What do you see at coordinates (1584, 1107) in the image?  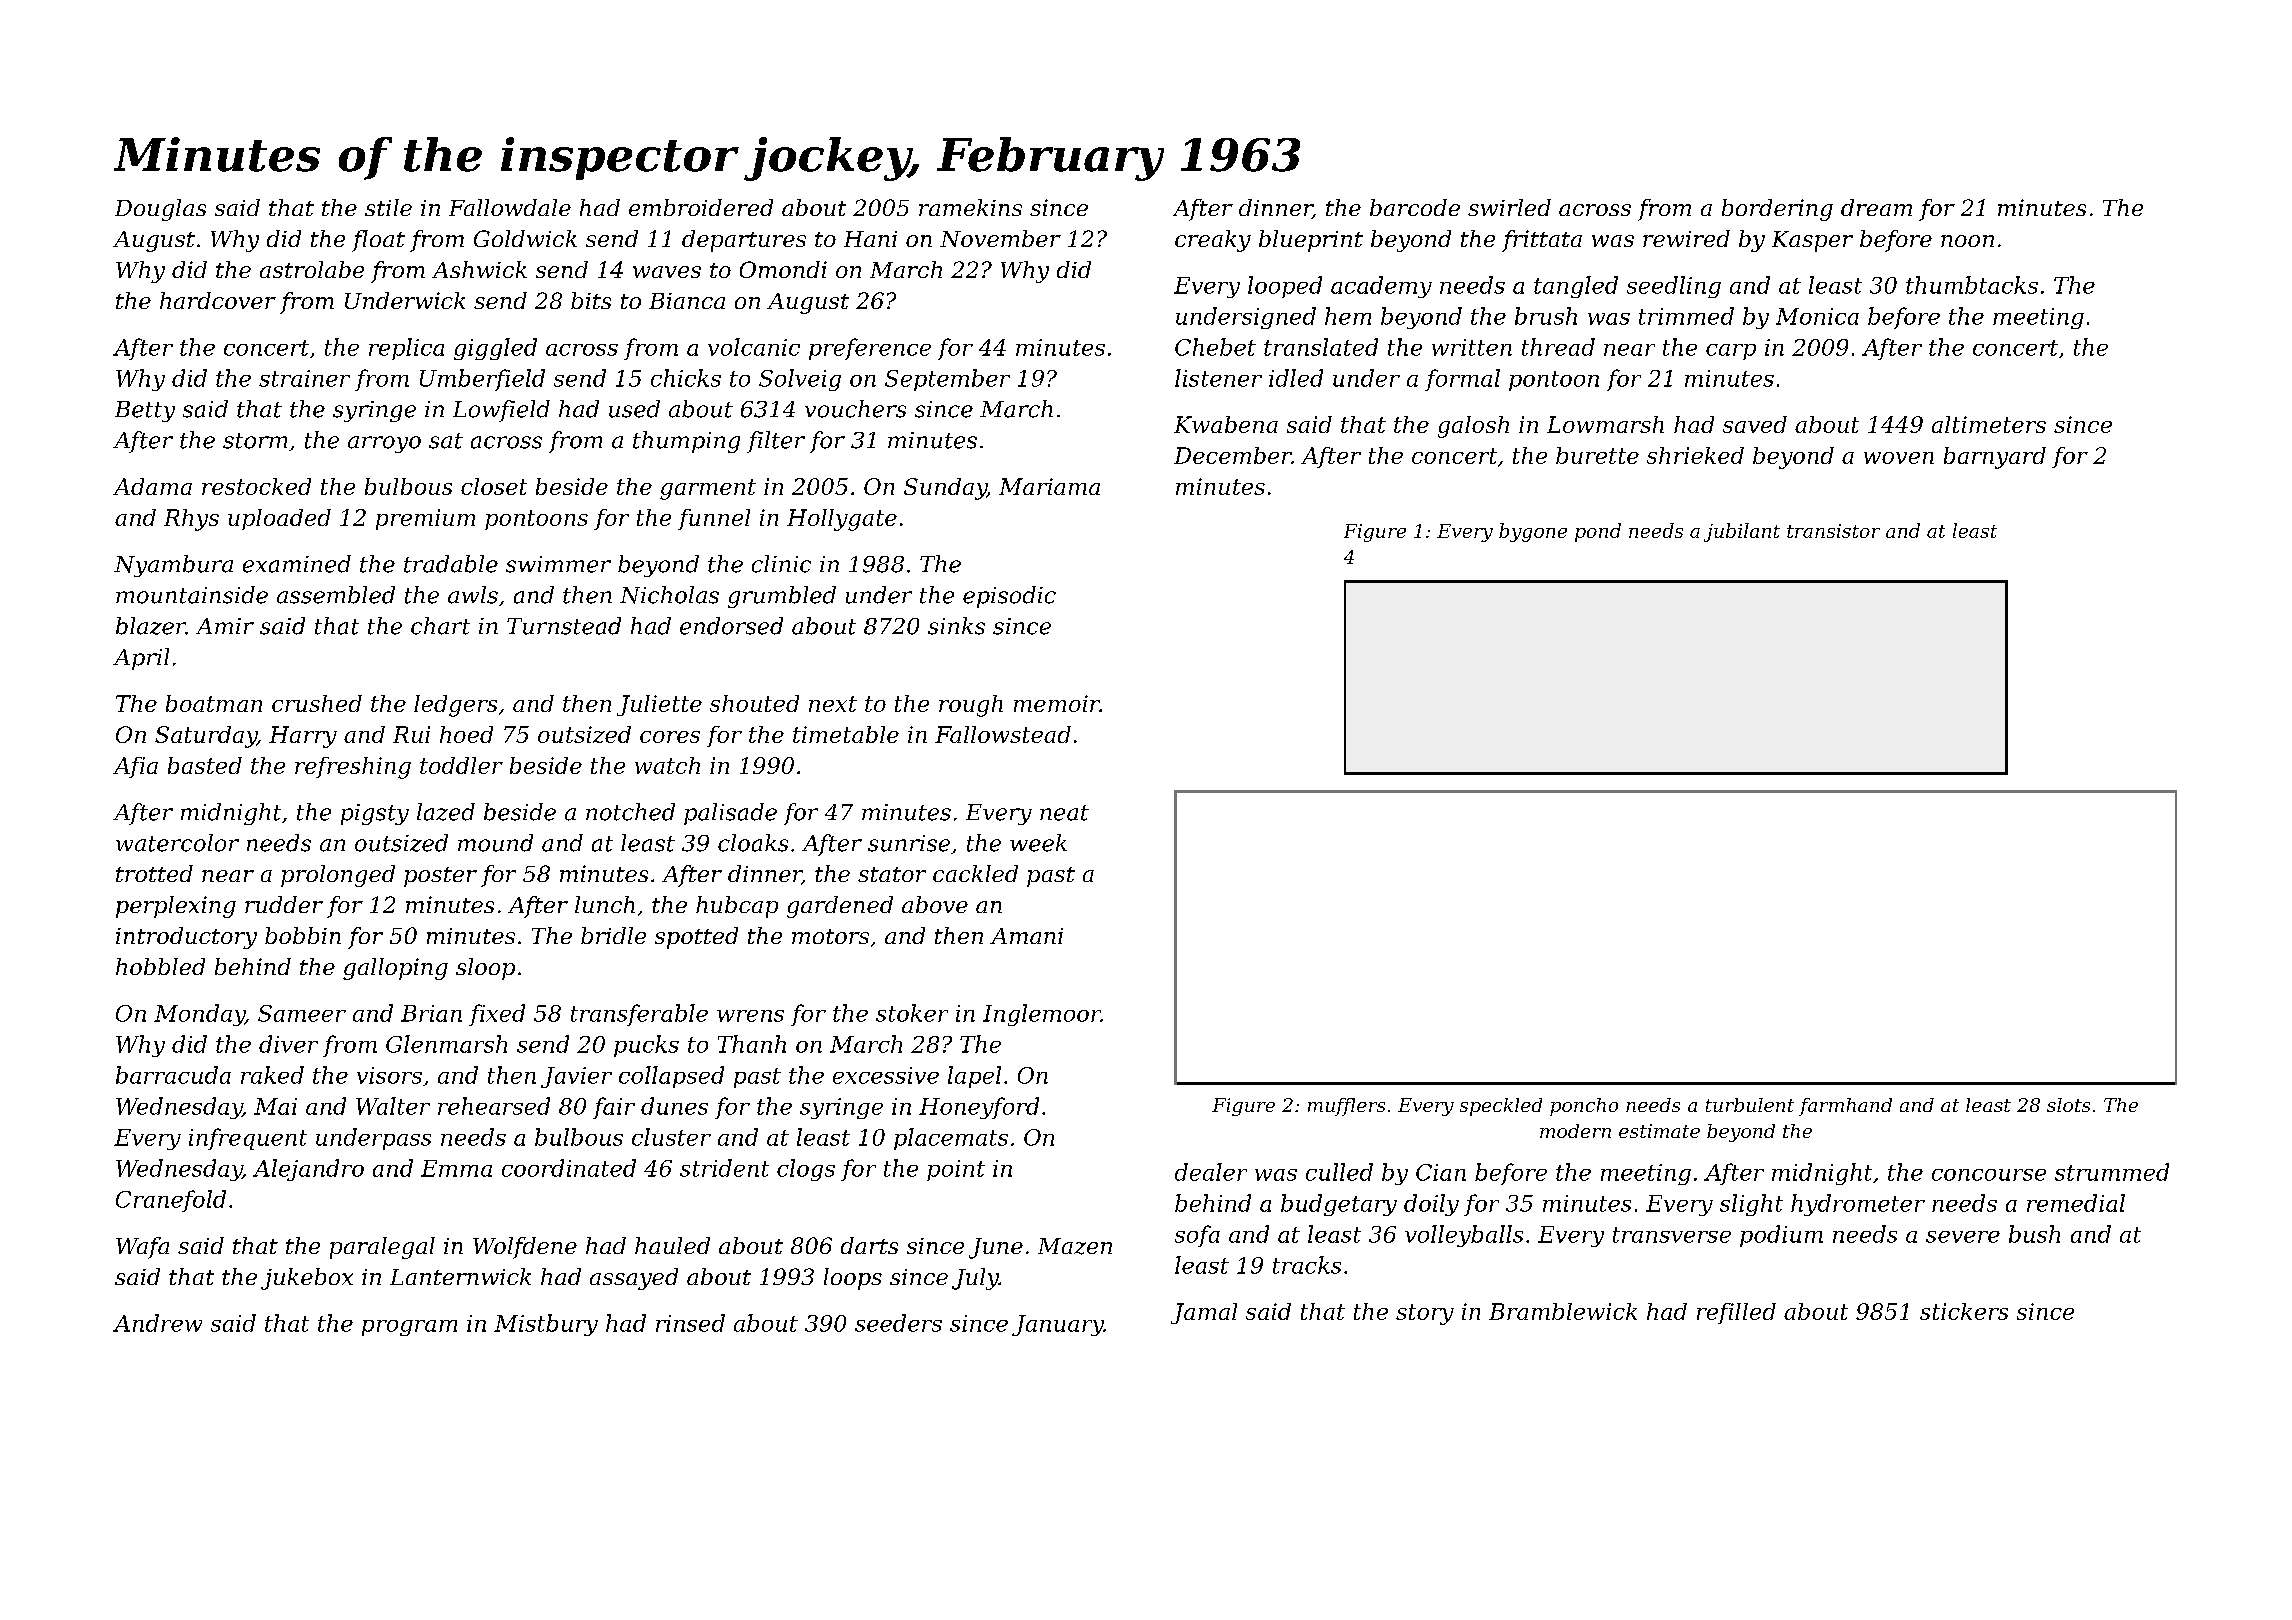 I see `poncho` at bounding box center [1584, 1107].
